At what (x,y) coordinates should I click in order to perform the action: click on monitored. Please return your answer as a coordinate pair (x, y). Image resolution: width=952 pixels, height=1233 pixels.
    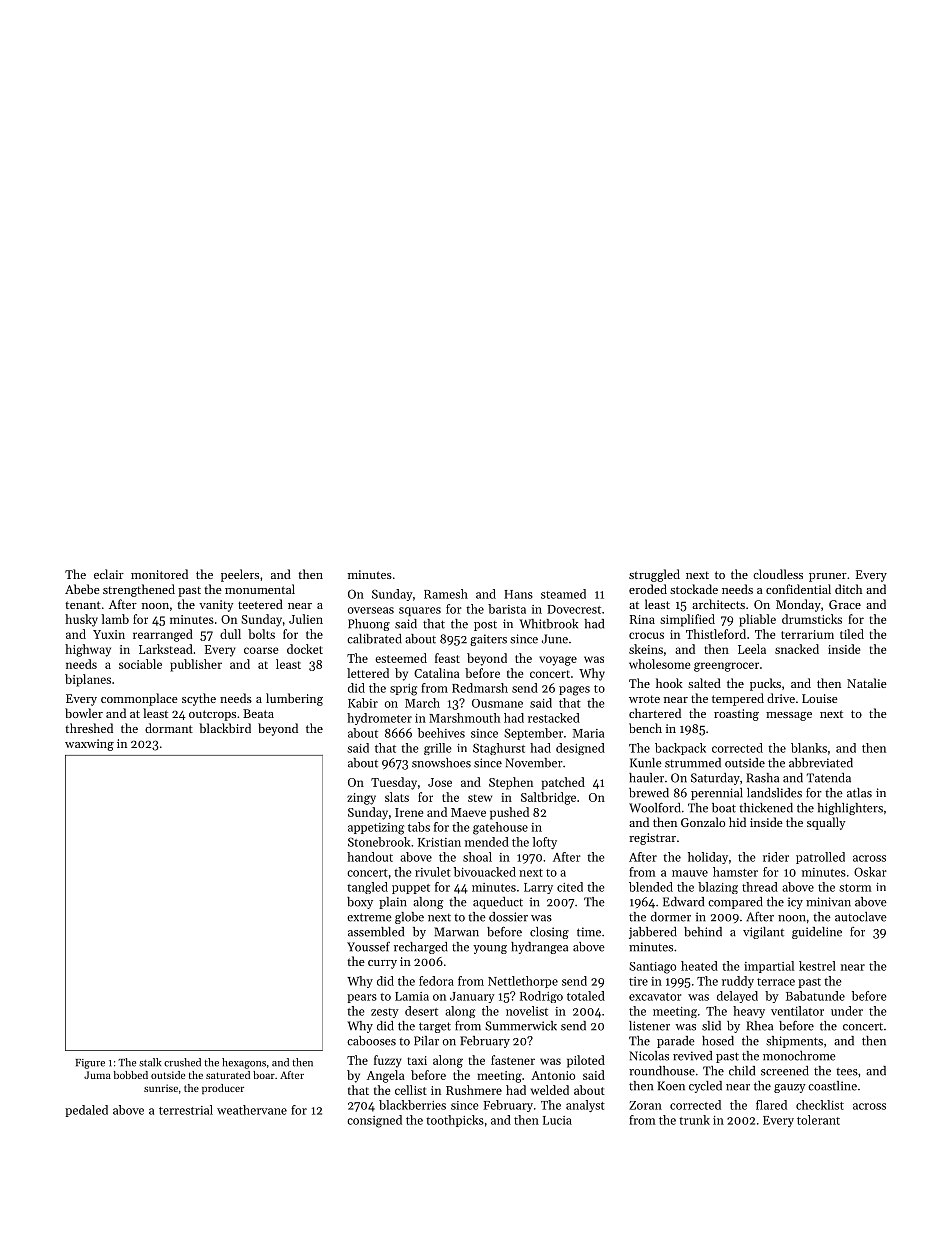
    Looking at the image, I should click on (159, 574).
